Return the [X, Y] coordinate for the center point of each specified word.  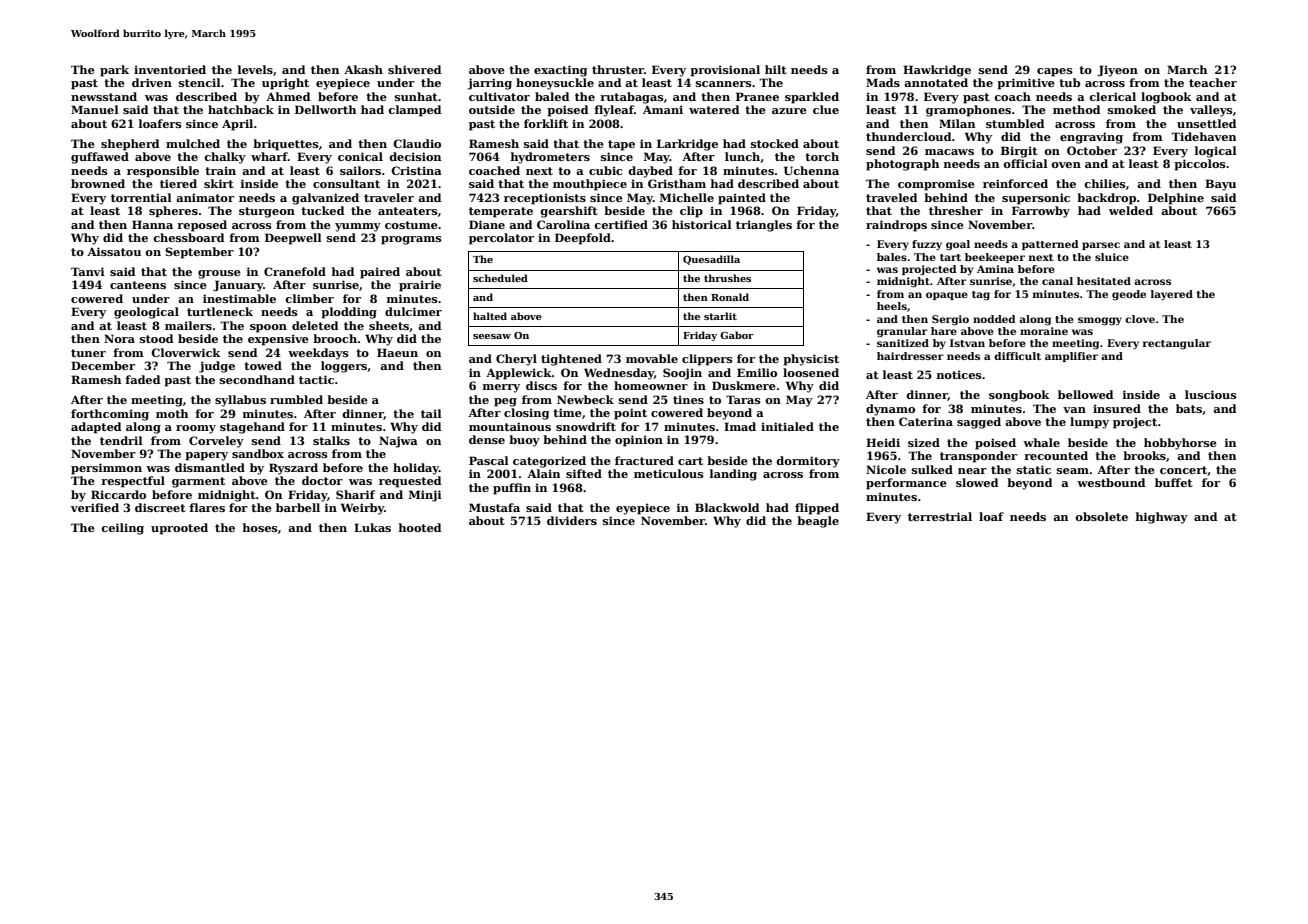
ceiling [122, 529]
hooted [420, 527]
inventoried [170, 69]
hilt [776, 69]
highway [1162, 518]
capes [1055, 72]
